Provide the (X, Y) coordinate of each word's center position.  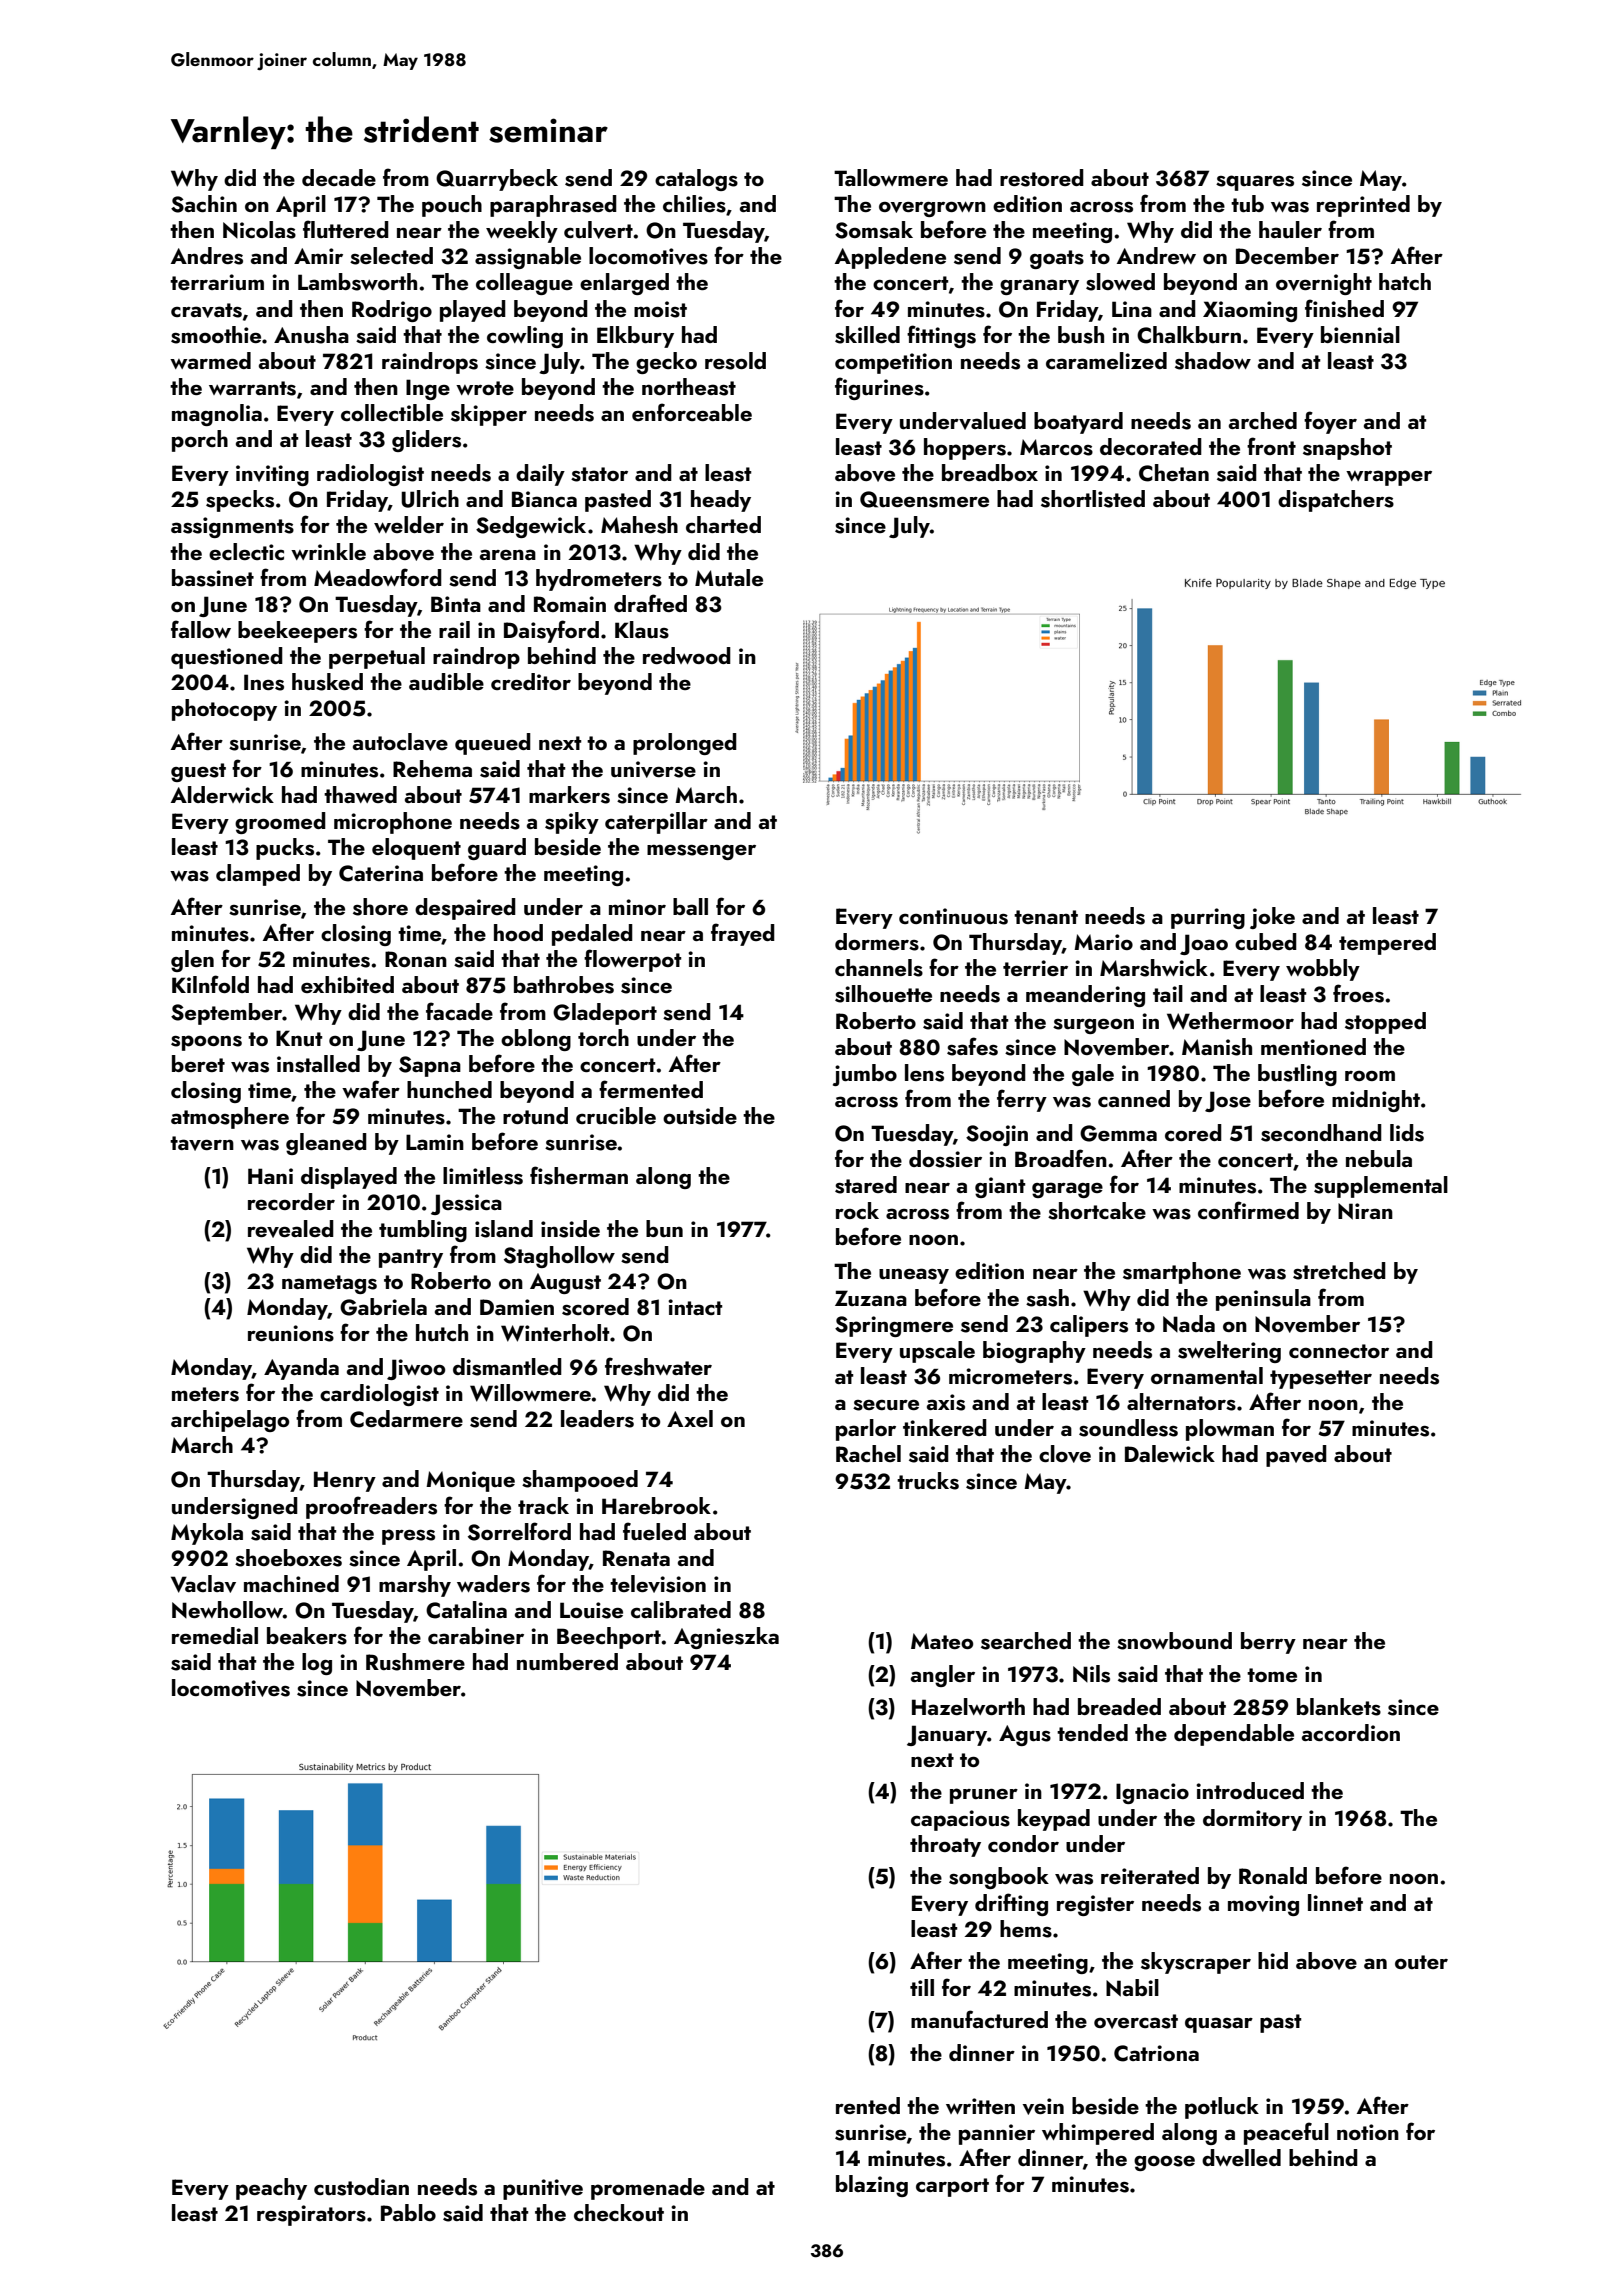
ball (690, 906)
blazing (872, 2186)
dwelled (1241, 2157)
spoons (206, 1043)
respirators (311, 2215)
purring (1208, 918)
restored (1042, 178)
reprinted (1363, 206)
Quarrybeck (497, 180)
